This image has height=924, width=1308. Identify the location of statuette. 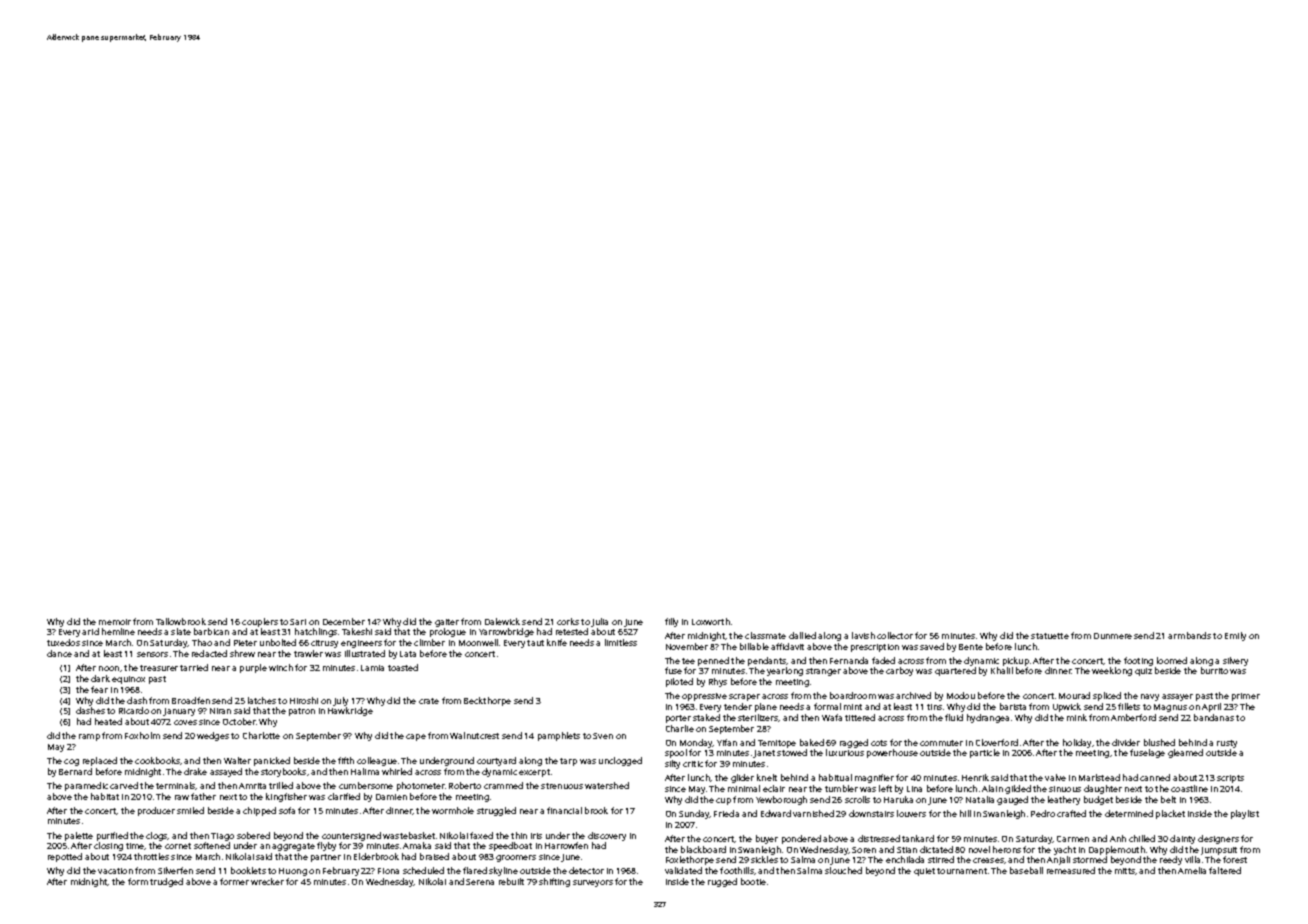
(1050, 636).
